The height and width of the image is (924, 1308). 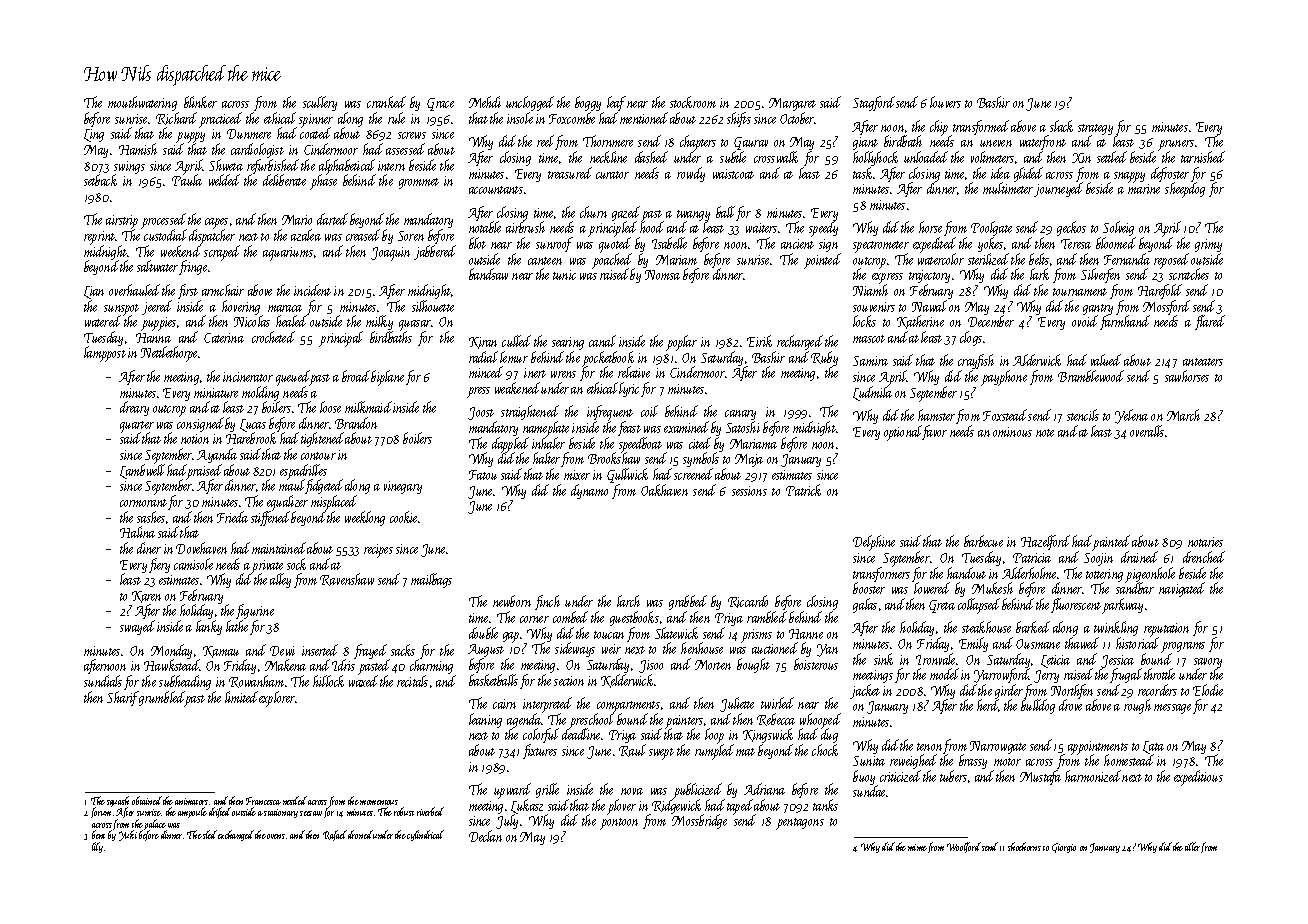 I want to click on stockroom, so click(x=693, y=102).
